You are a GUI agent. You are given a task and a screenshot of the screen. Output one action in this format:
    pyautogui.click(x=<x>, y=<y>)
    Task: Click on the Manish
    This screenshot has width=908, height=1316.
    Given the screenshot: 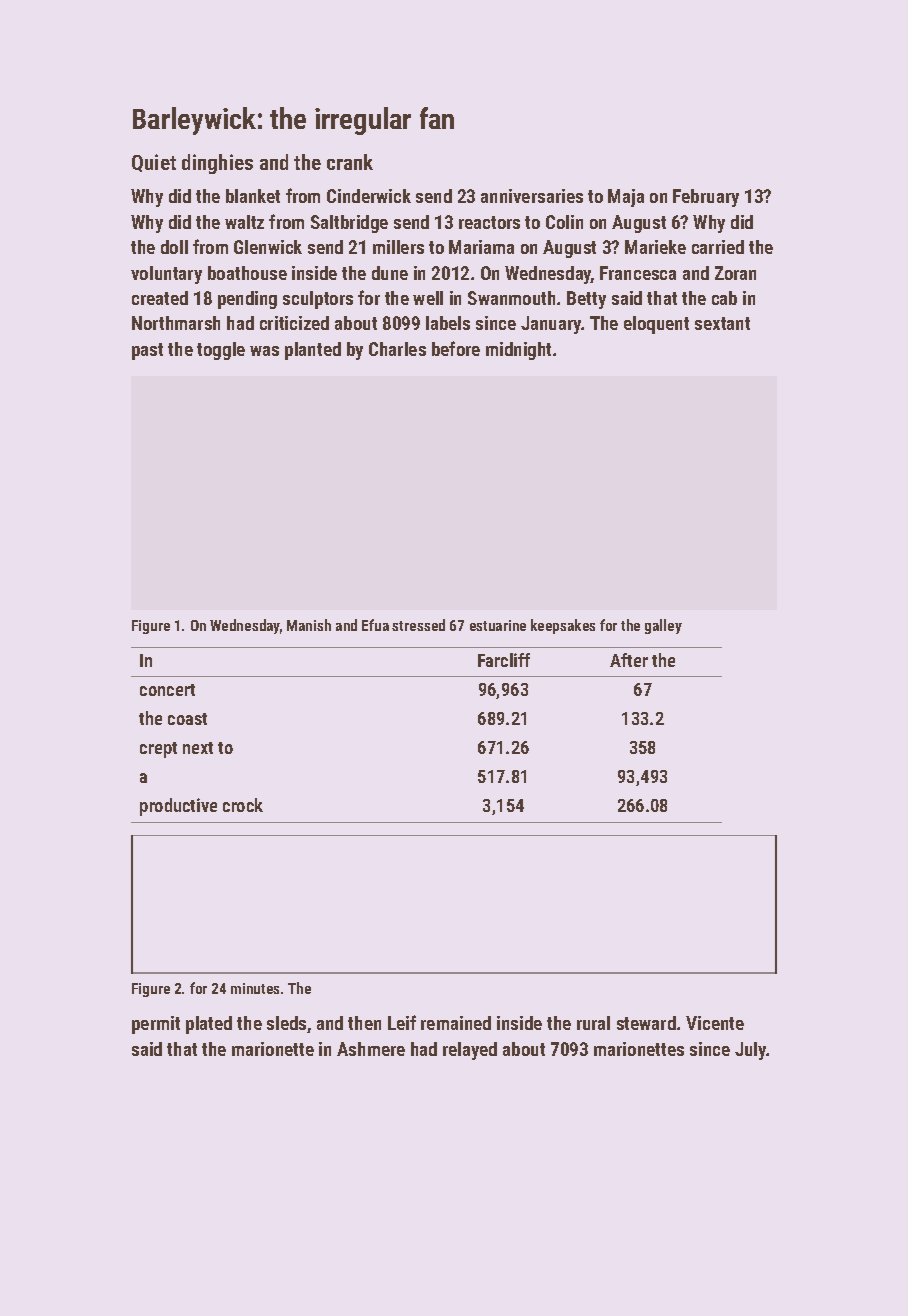 What is the action you would take?
    pyautogui.click(x=309, y=625)
